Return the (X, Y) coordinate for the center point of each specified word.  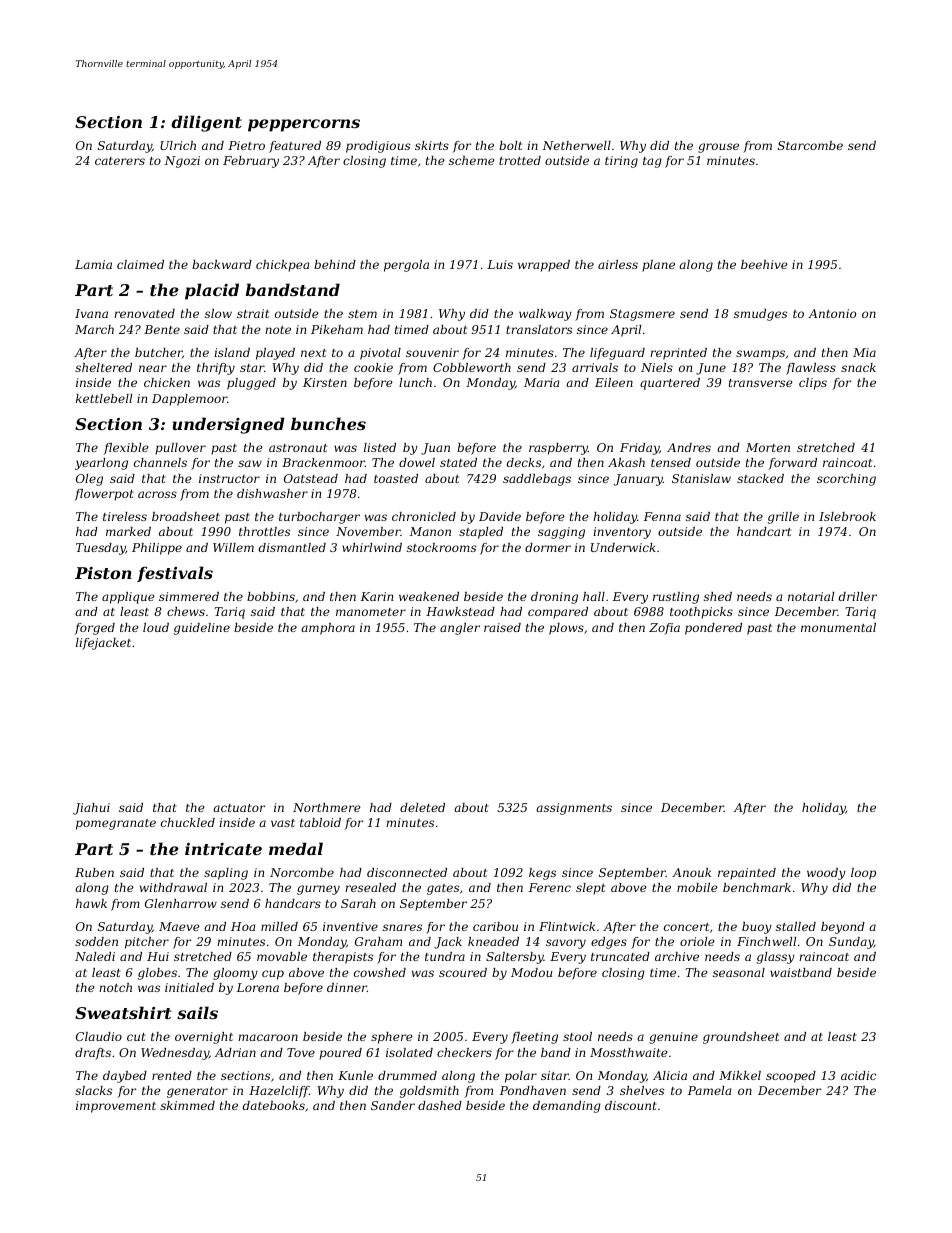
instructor (229, 478)
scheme (472, 160)
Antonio (832, 313)
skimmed (187, 1105)
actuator (239, 808)
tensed (671, 462)
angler (460, 629)
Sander (393, 1105)
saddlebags (537, 480)
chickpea (282, 266)
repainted (747, 874)
